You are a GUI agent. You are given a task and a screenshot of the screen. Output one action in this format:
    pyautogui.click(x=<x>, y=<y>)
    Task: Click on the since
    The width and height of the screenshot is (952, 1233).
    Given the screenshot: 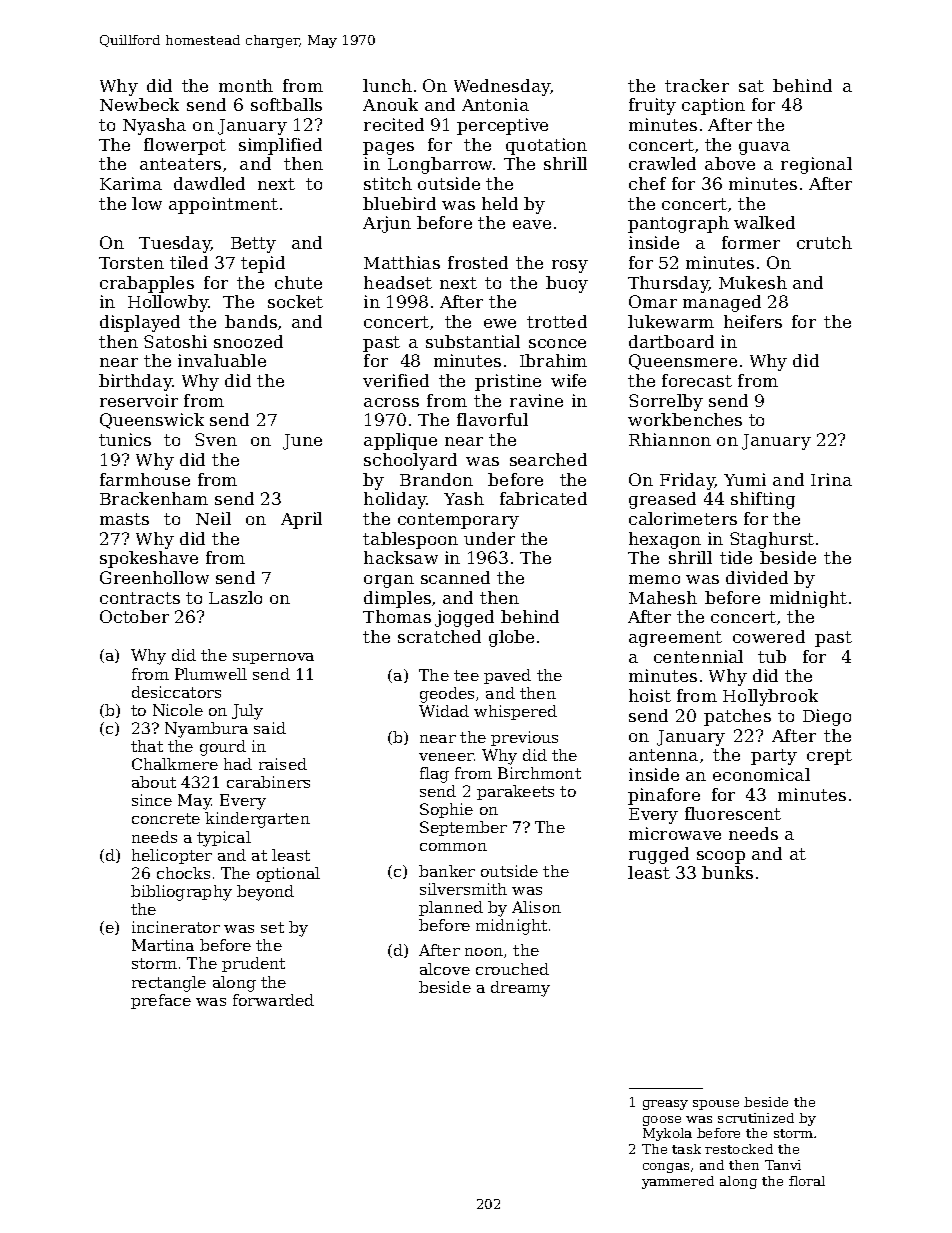 What is the action you would take?
    pyautogui.click(x=152, y=800)
